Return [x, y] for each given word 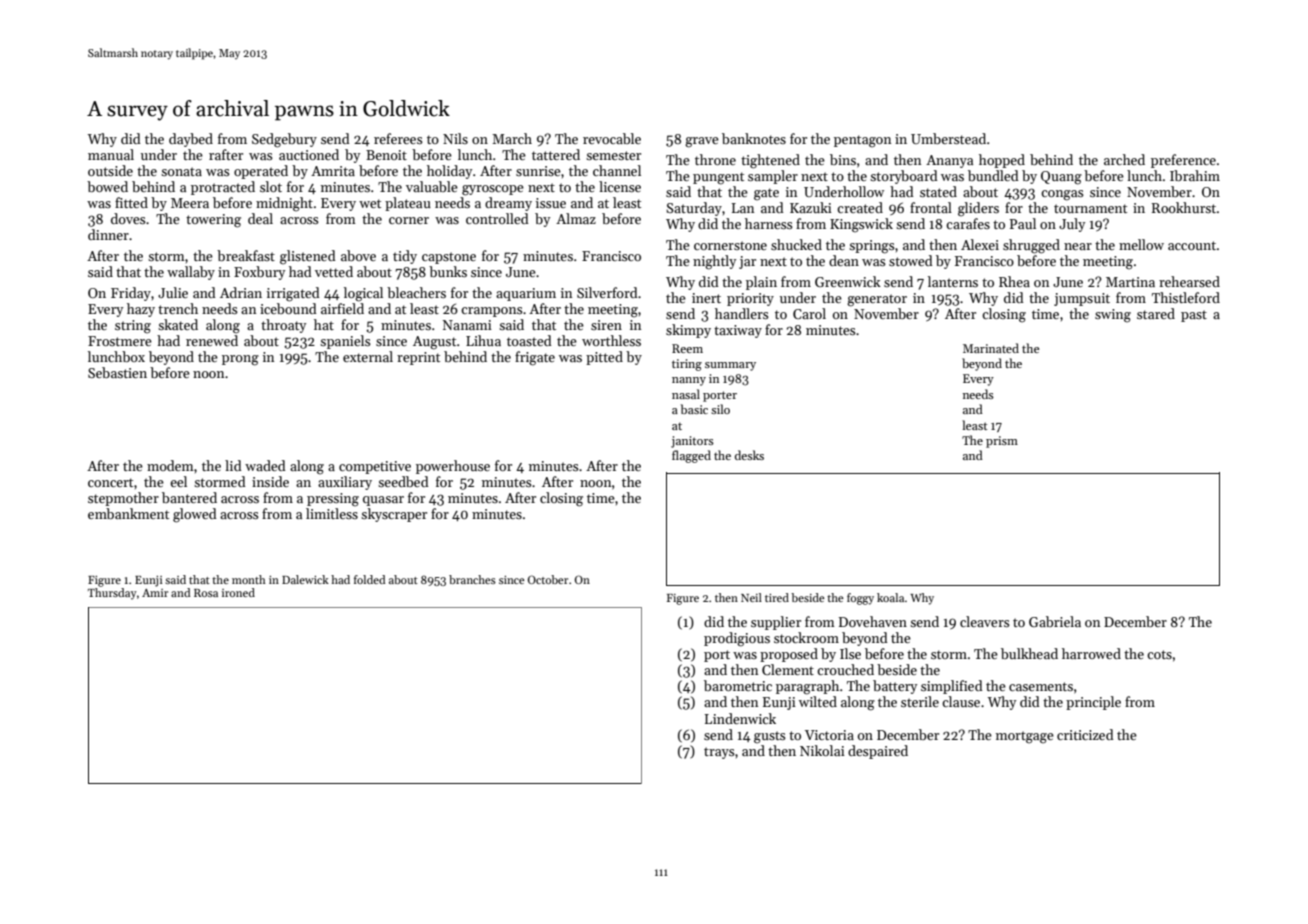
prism [1002, 442]
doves [128, 218]
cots [1159, 654]
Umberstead [948, 138]
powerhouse [453, 467]
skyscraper [394, 515]
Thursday [112, 594]
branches [472, 579]
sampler [773, 177]
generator [877, 300]
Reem [687, 348]
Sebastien [117, 372]
